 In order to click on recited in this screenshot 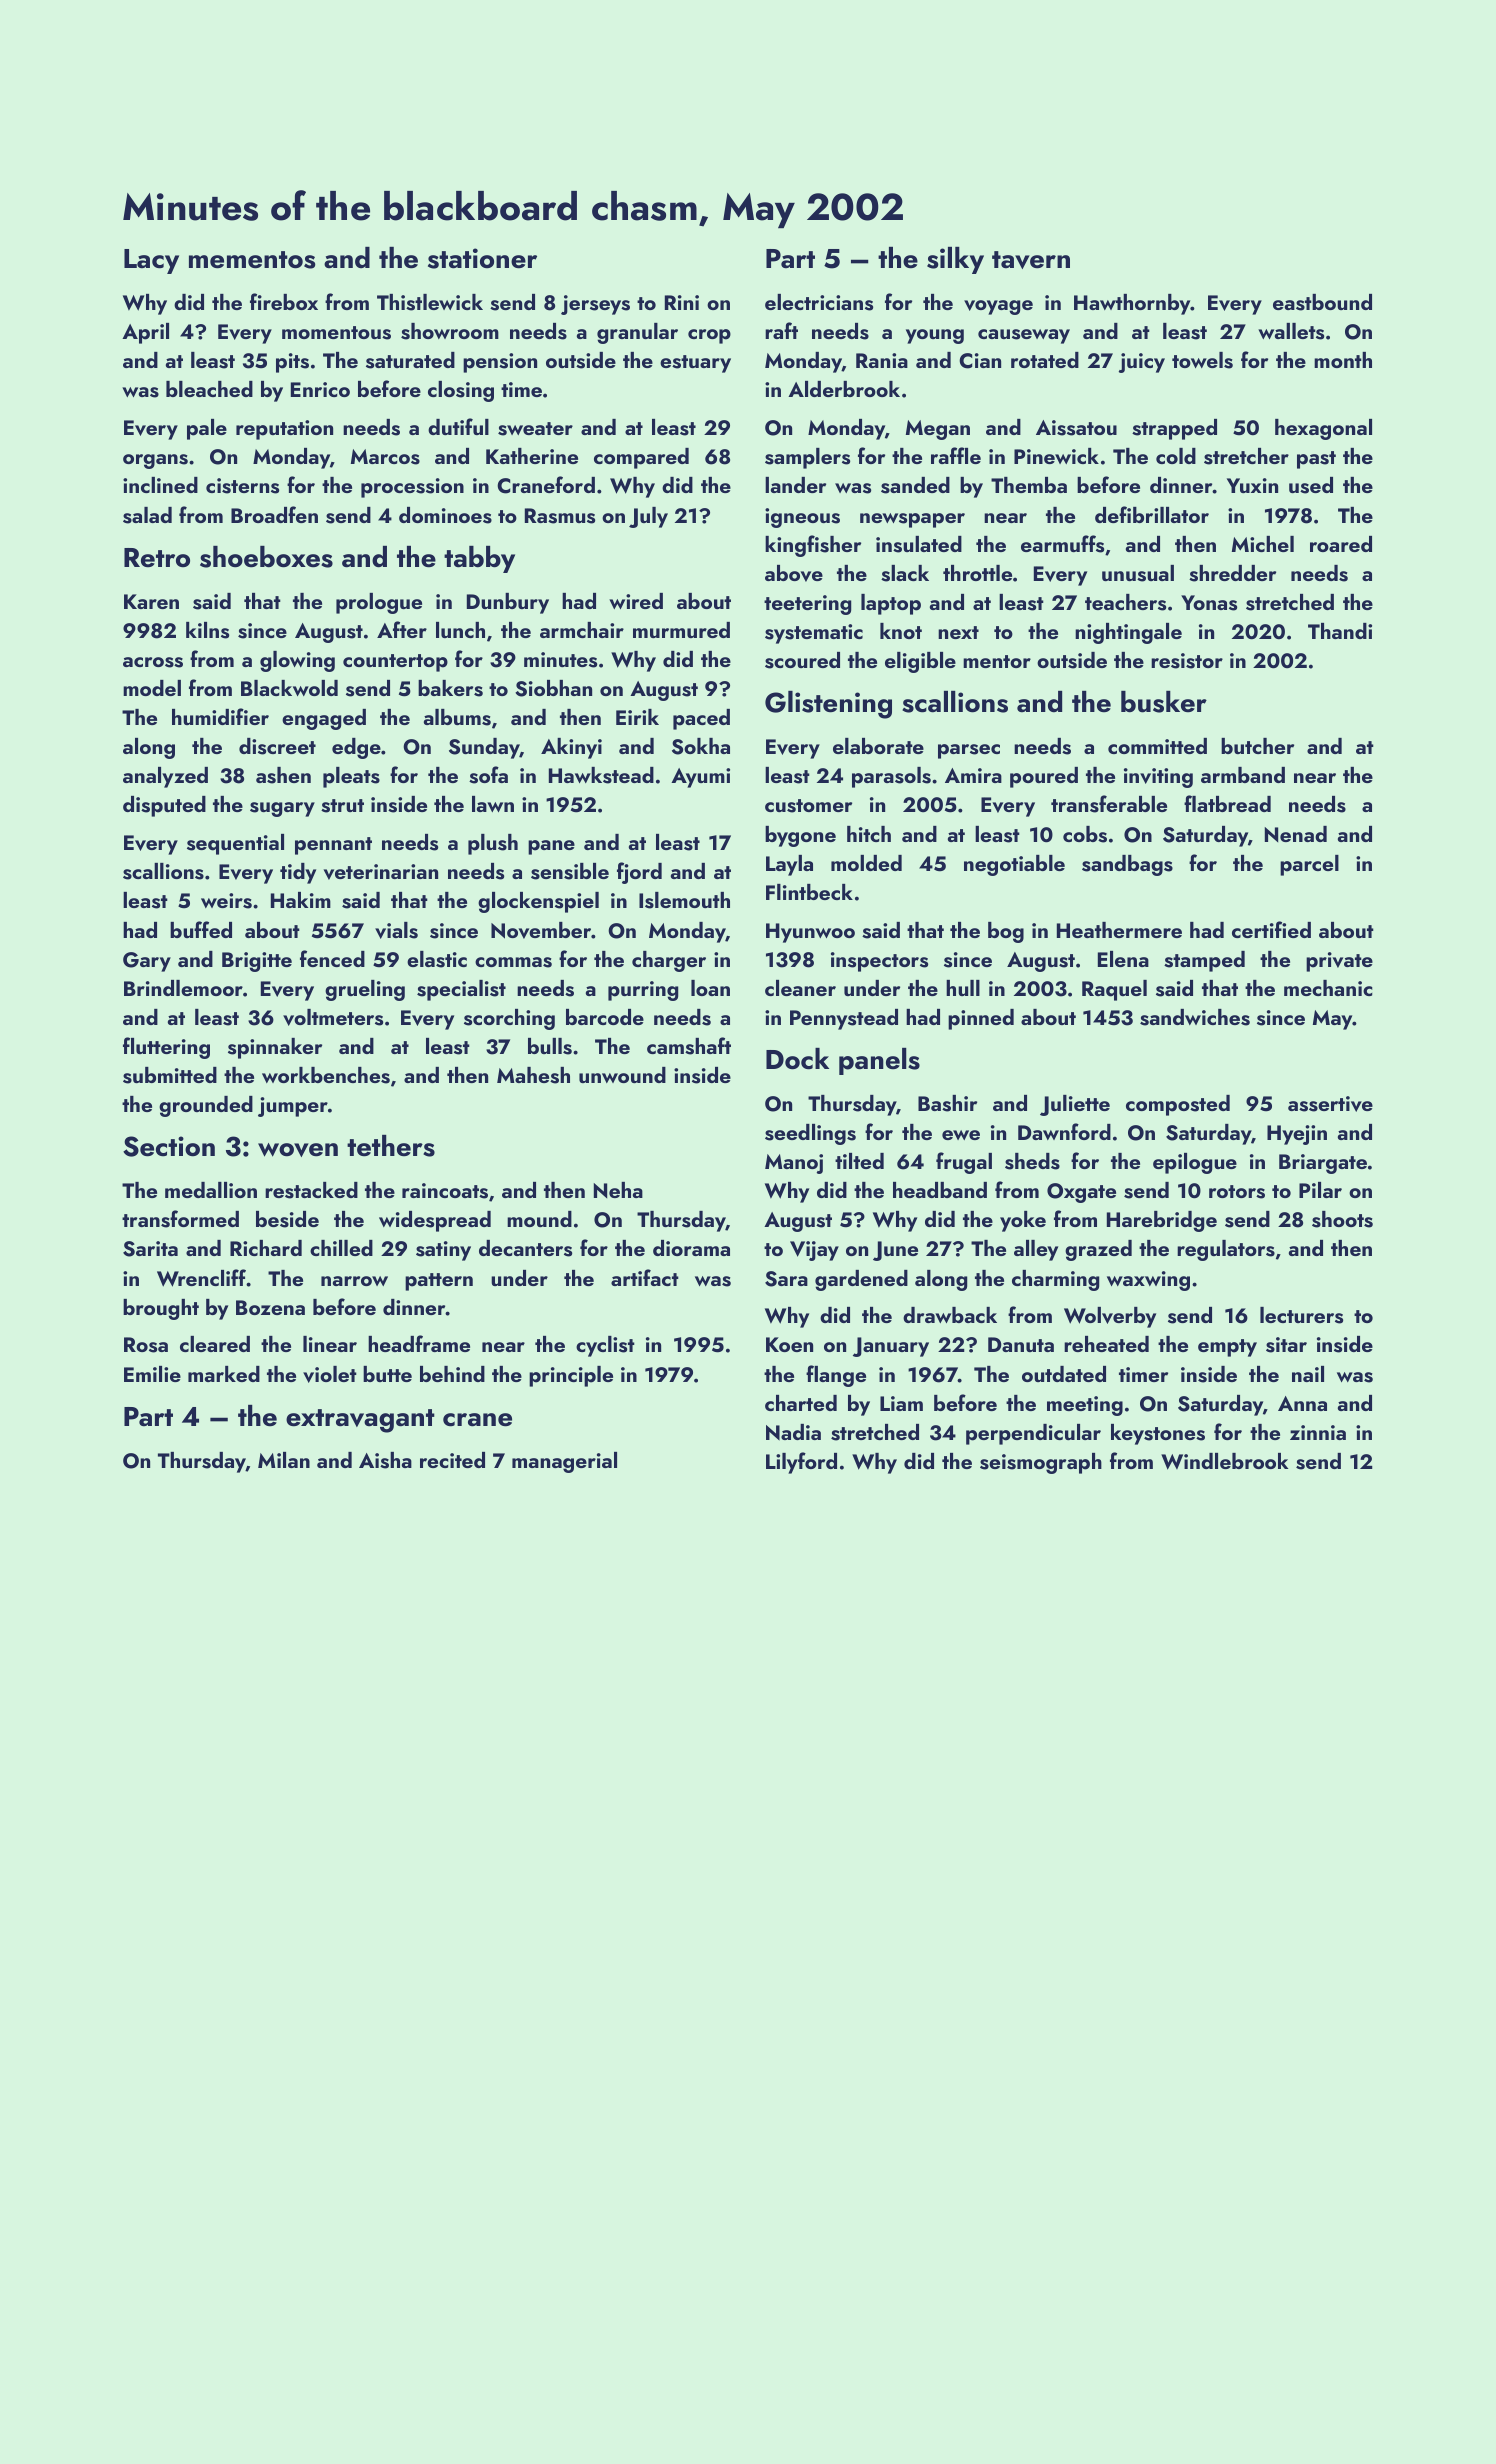, I will do `click(452, 1460)`.
